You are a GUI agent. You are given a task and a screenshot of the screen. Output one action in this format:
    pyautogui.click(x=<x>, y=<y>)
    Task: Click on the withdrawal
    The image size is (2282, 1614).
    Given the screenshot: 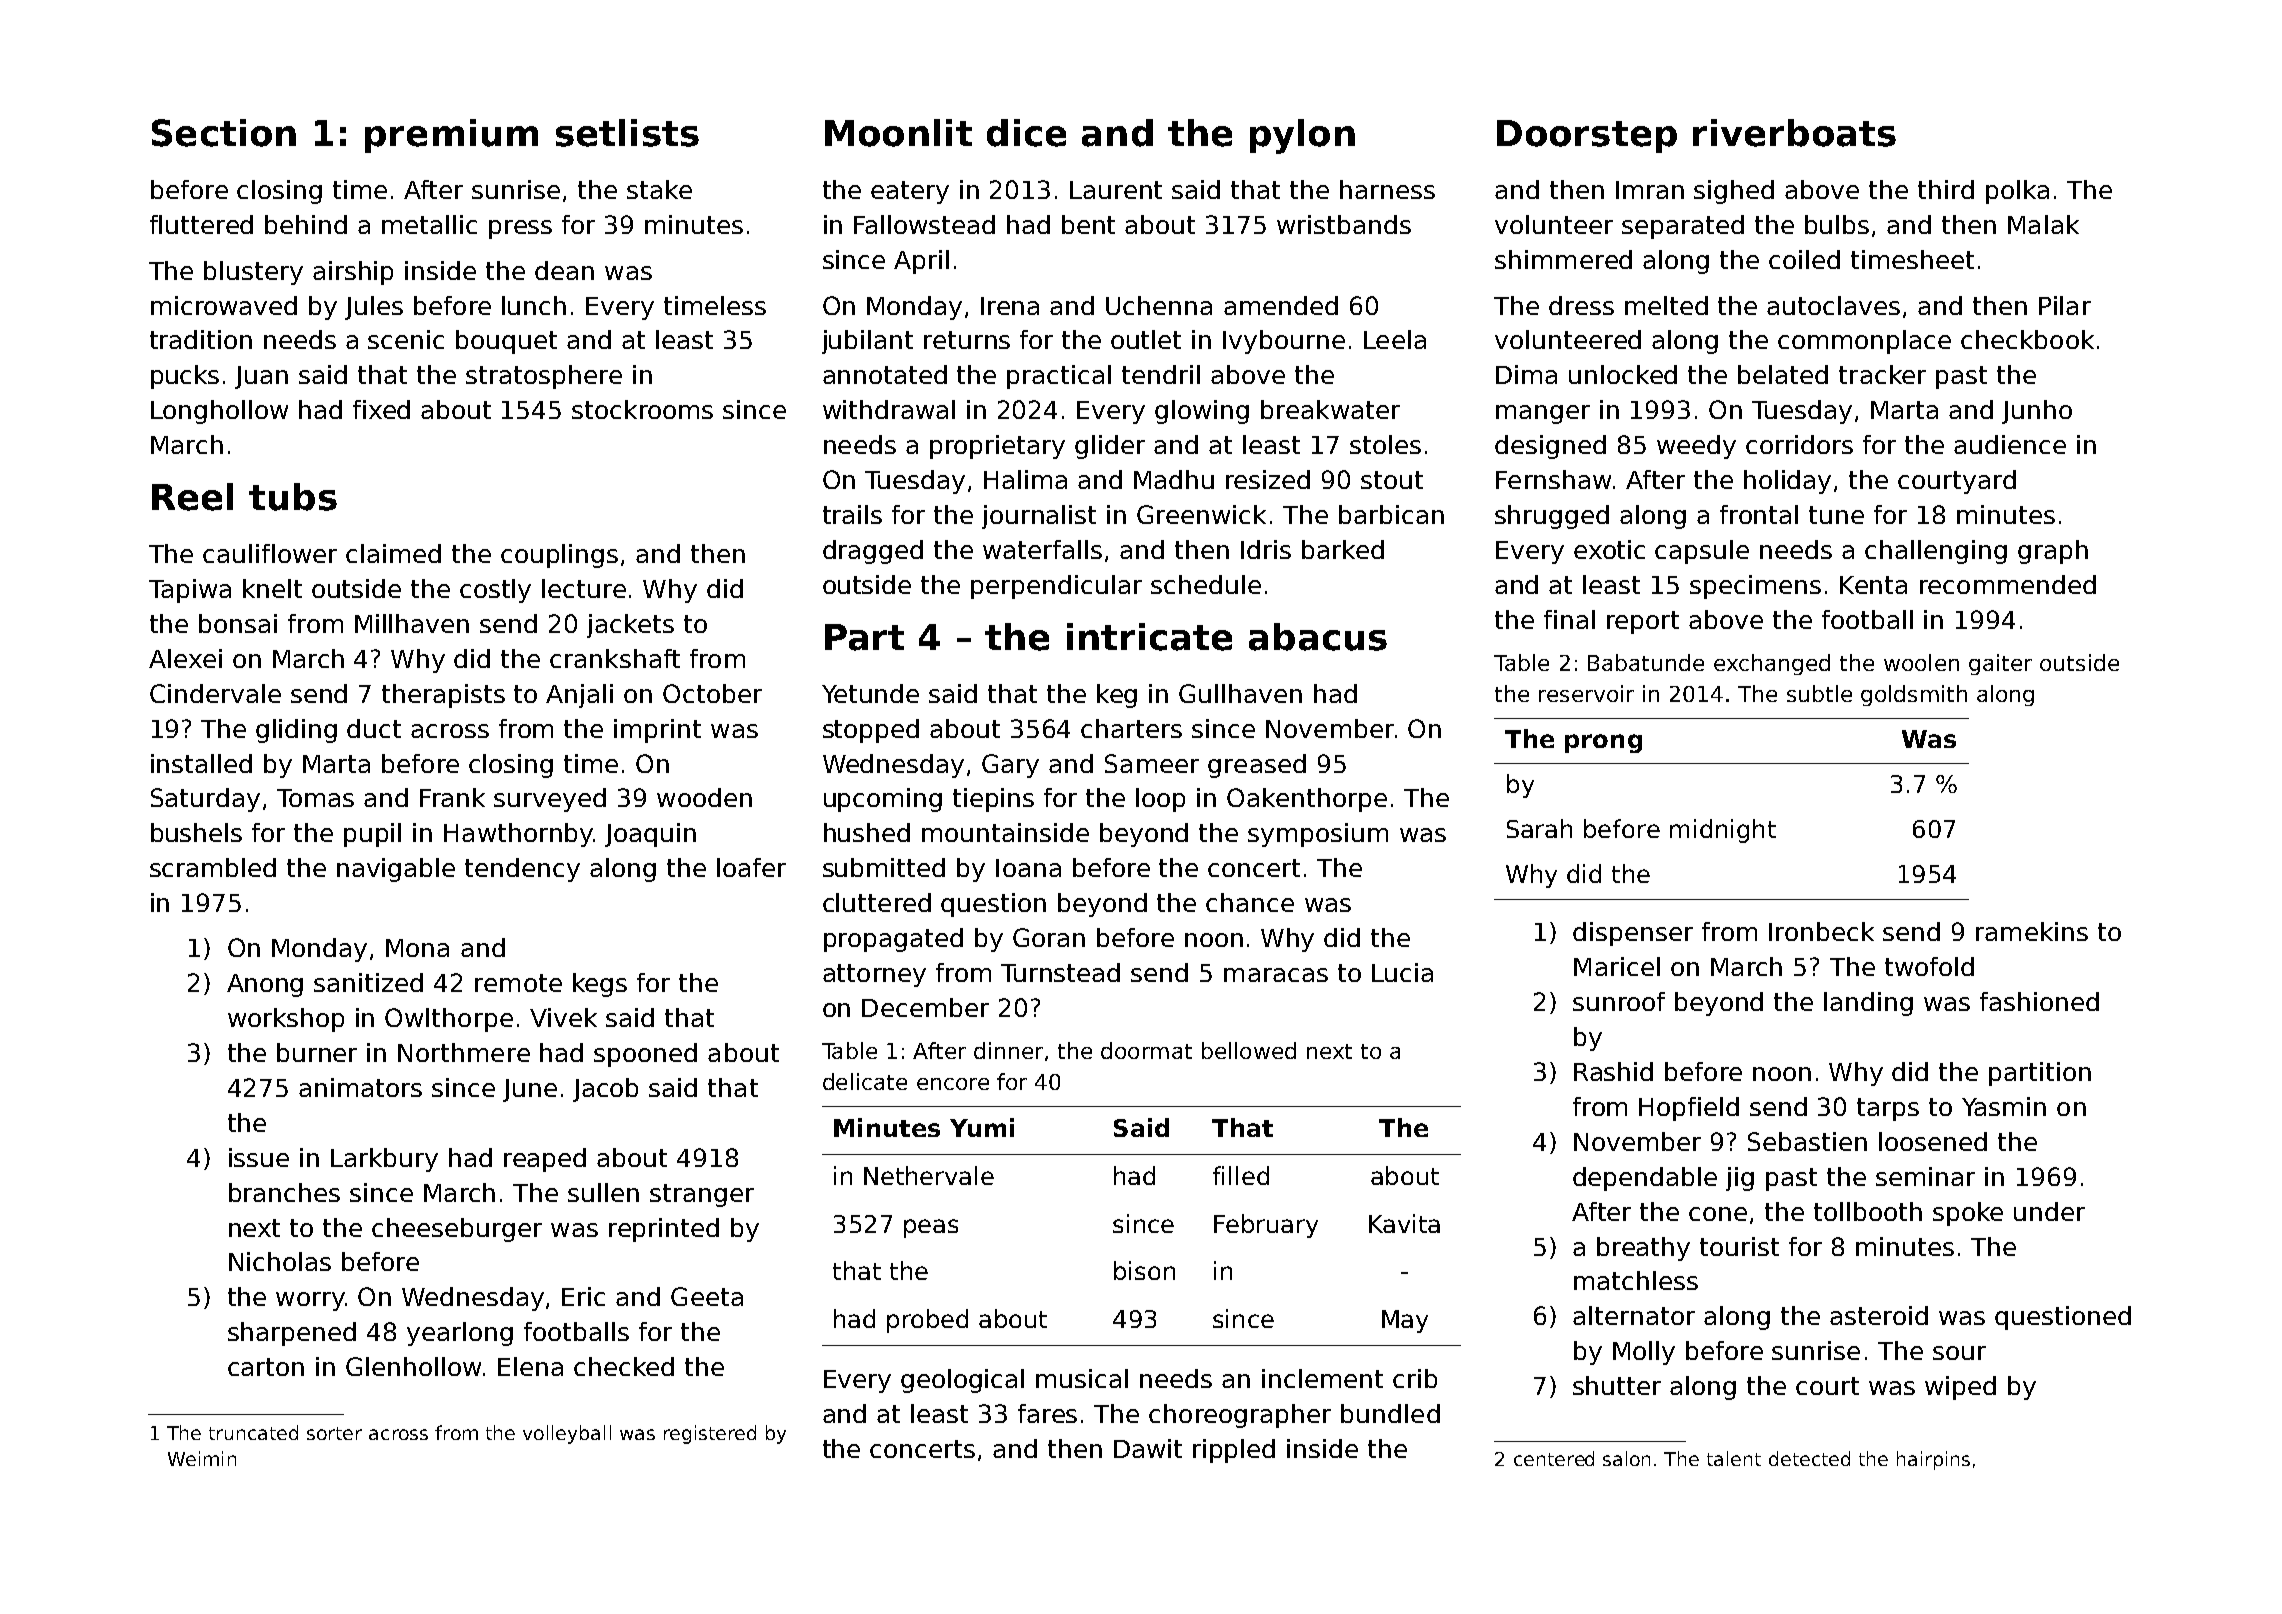 What is the action you would take?
    pyautogui.click(x=889, y=409)
